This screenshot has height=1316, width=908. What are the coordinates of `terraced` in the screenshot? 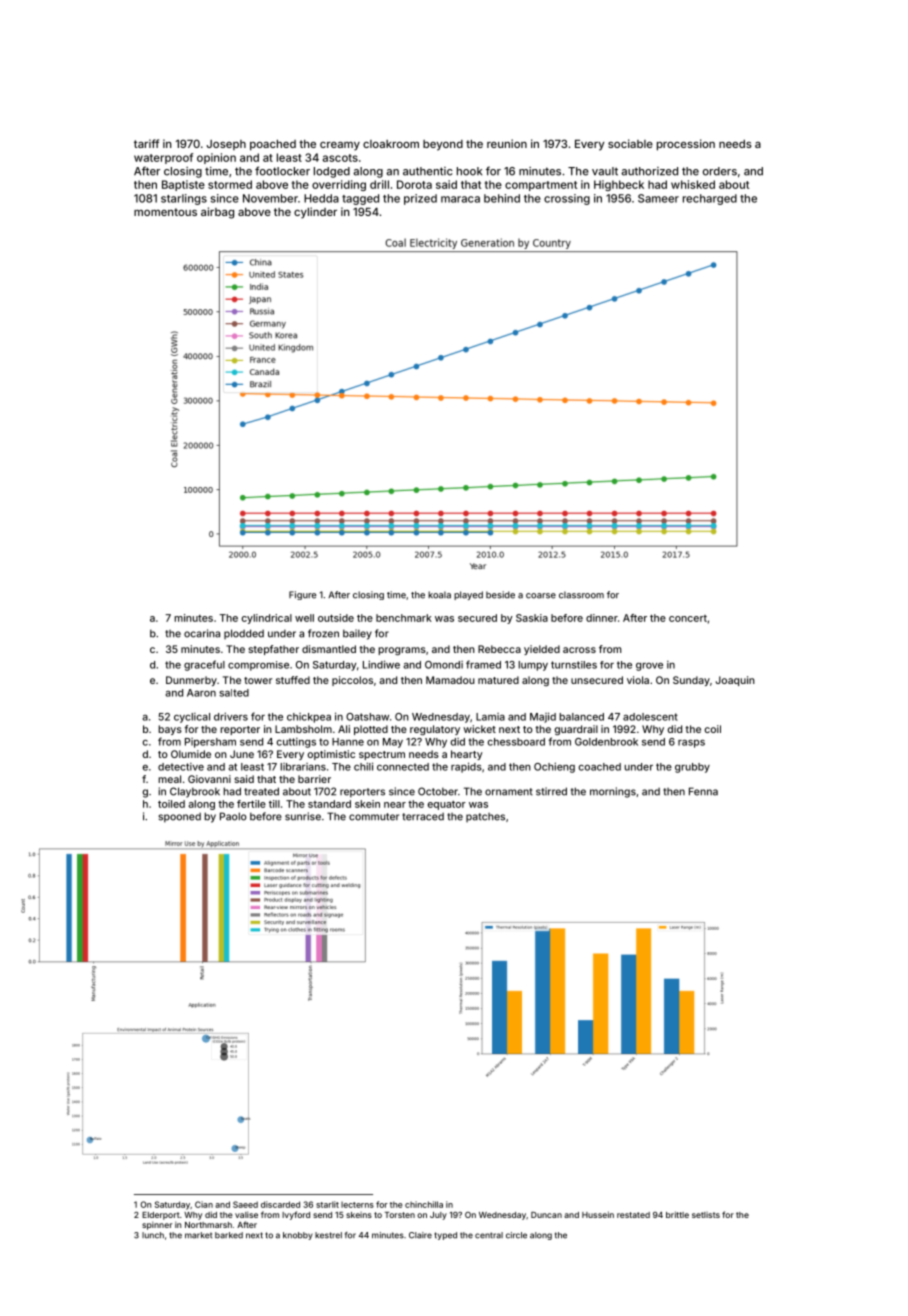 It's located at (423, 817).
